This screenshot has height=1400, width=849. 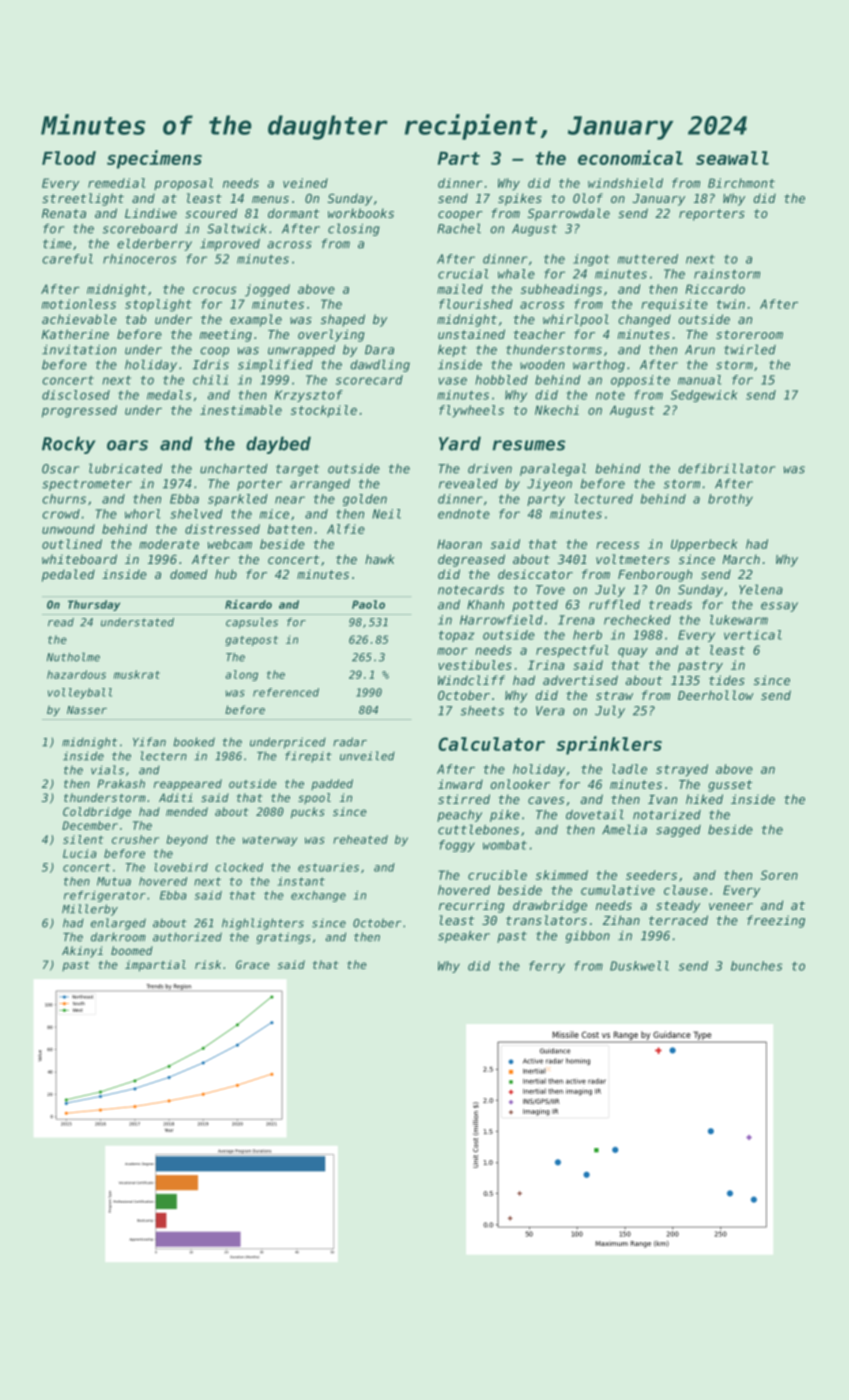 What do you see at coordinates (69, 158) in the screenshot?
I see `Flood` at bounding box center [69, 158].
